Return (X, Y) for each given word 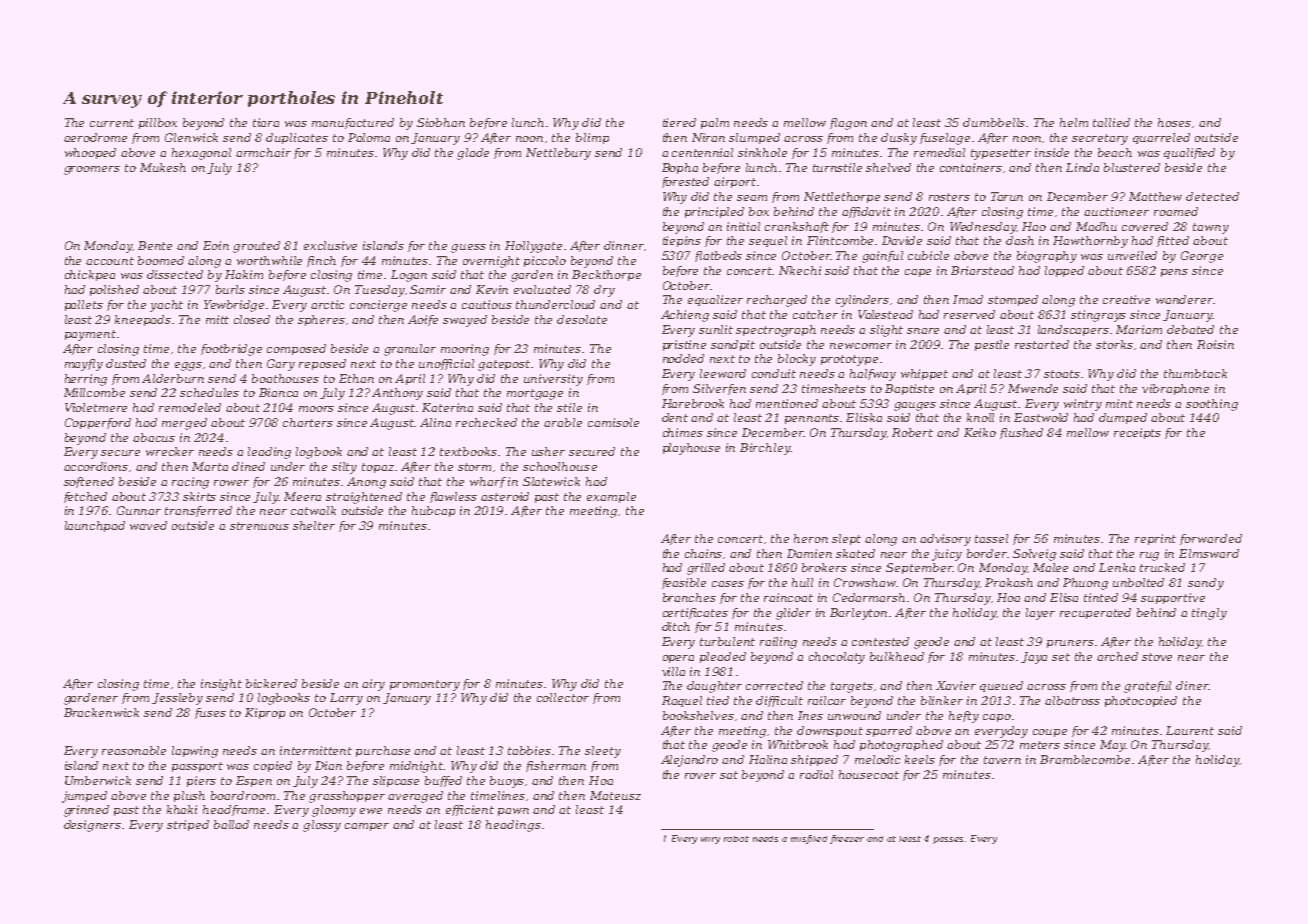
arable (563, 422)
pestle (992, 345)
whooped (90, 153)
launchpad (95, 526)
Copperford (98, 423)
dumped (1123, 418)
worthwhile (269, 260)
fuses (210, 713)
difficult (779, 701)
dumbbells (995, 122)
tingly (1209, 614)
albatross (1072, 700)
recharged (777, 301)
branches (689, 597)
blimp (592, 138)
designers (92, 826)
